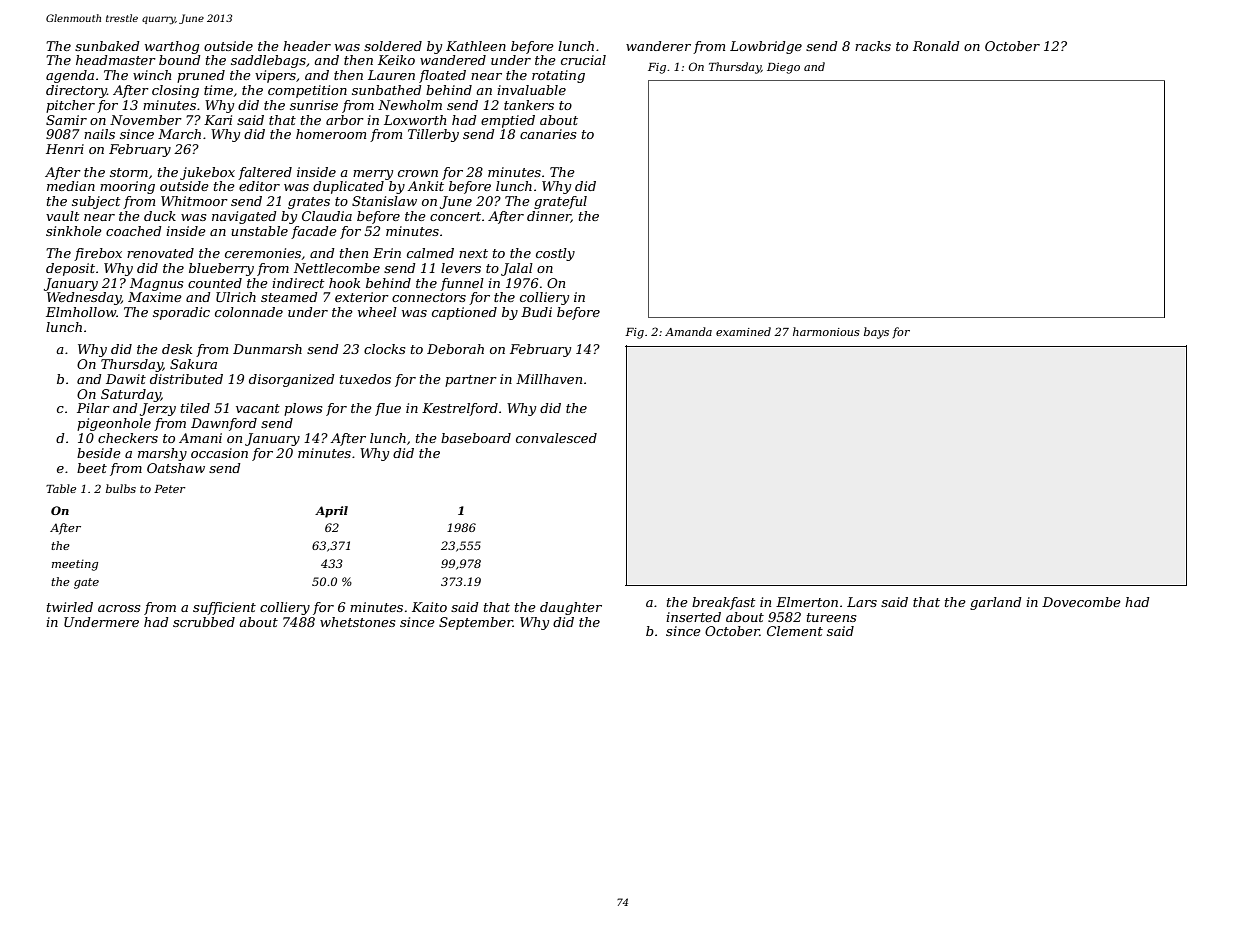 The image size is (1233, 952). What do you see at coordinates (723, 603) in the screenshot?
I see `breakfast` at bounding box center [723, 603].
